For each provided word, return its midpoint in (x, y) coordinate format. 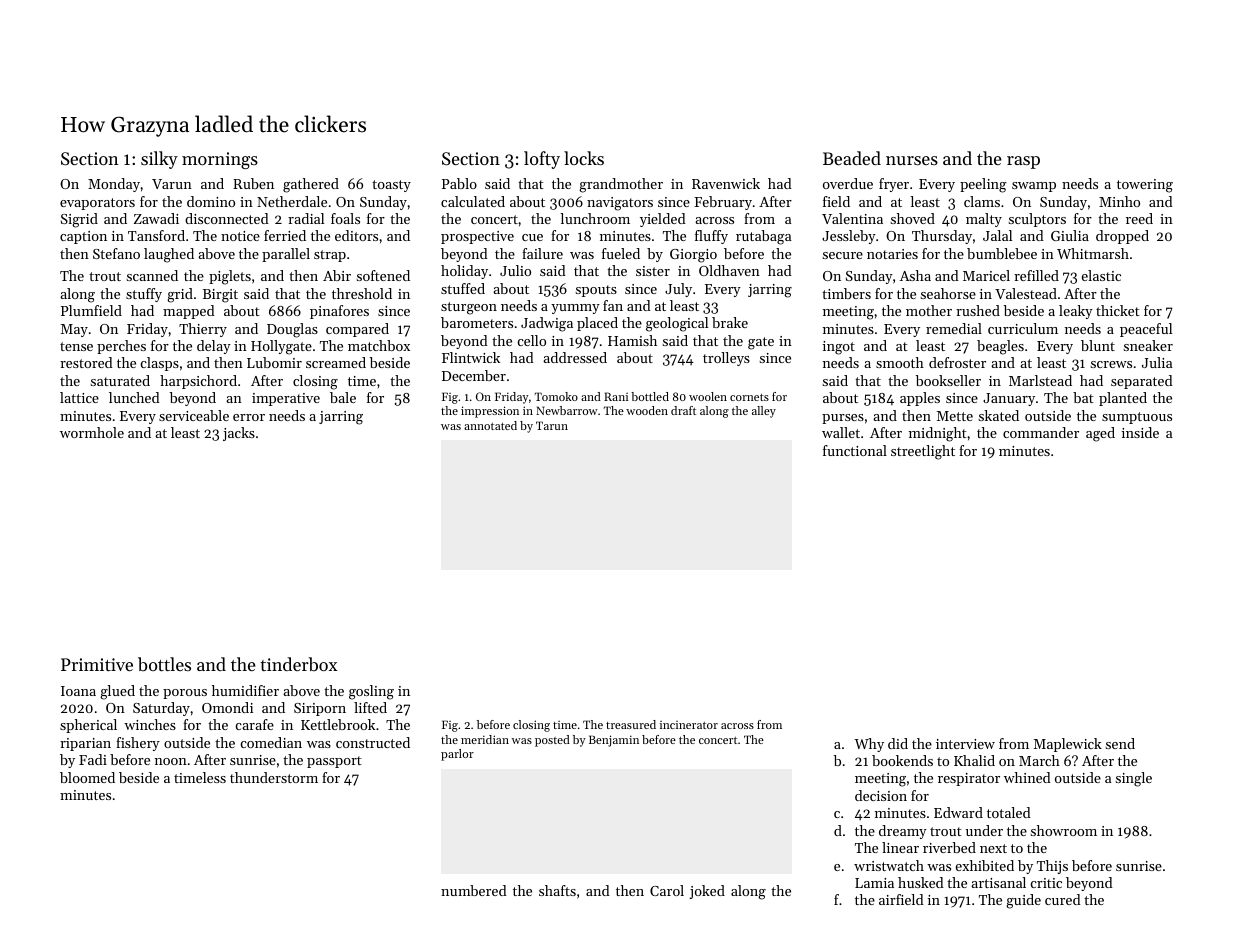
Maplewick (1068, 745)
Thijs (1052, 867)
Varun (172, 184)
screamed (336, 362)
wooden (647, 410)
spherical (88, 726)
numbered (474, 890)
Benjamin (614, 741)
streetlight (923, 452)
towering (1145, 186)
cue (532, 237)
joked (707, 892)
